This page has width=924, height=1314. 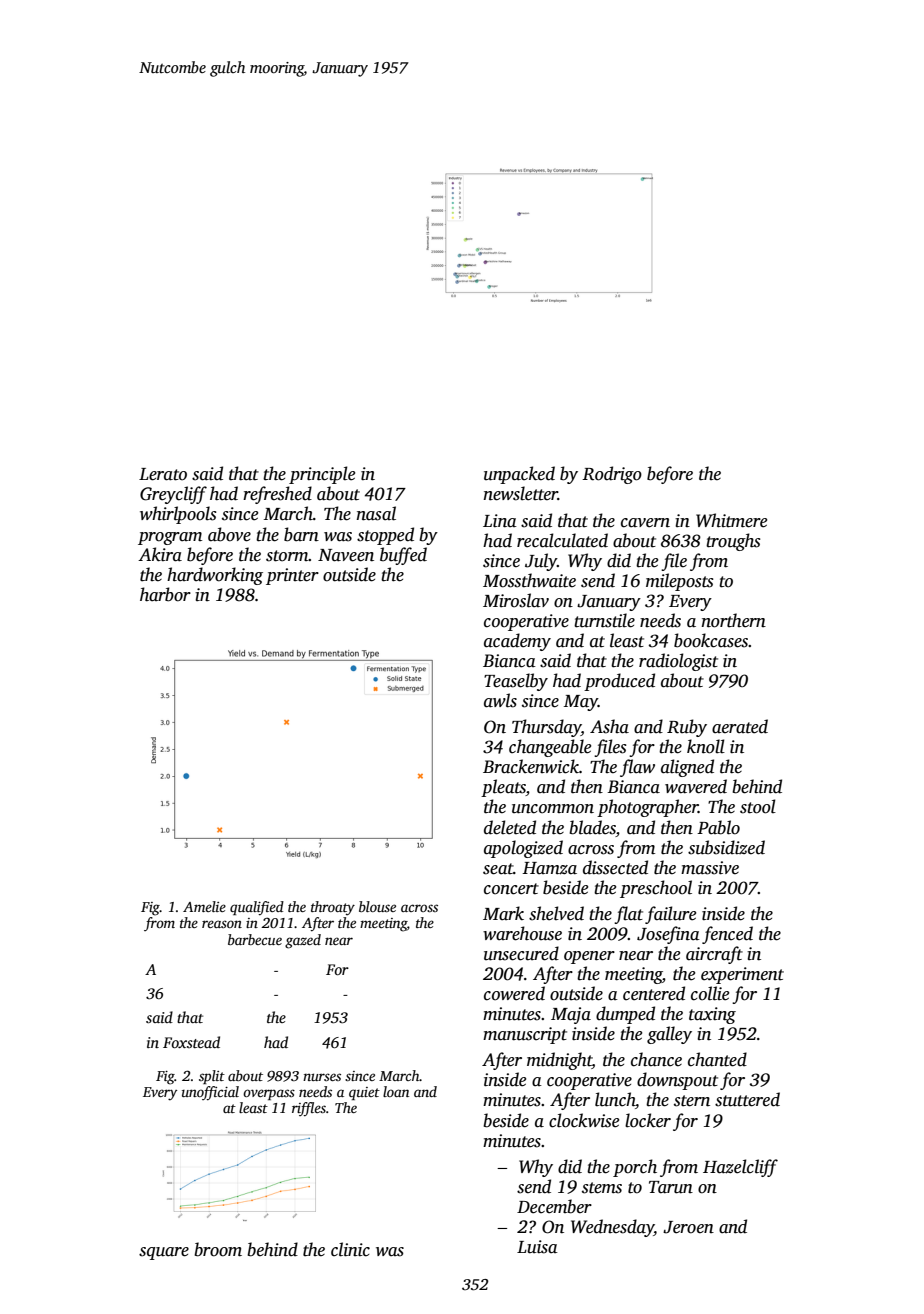 I want to click on clinic, so click(x=350, y=1249).
